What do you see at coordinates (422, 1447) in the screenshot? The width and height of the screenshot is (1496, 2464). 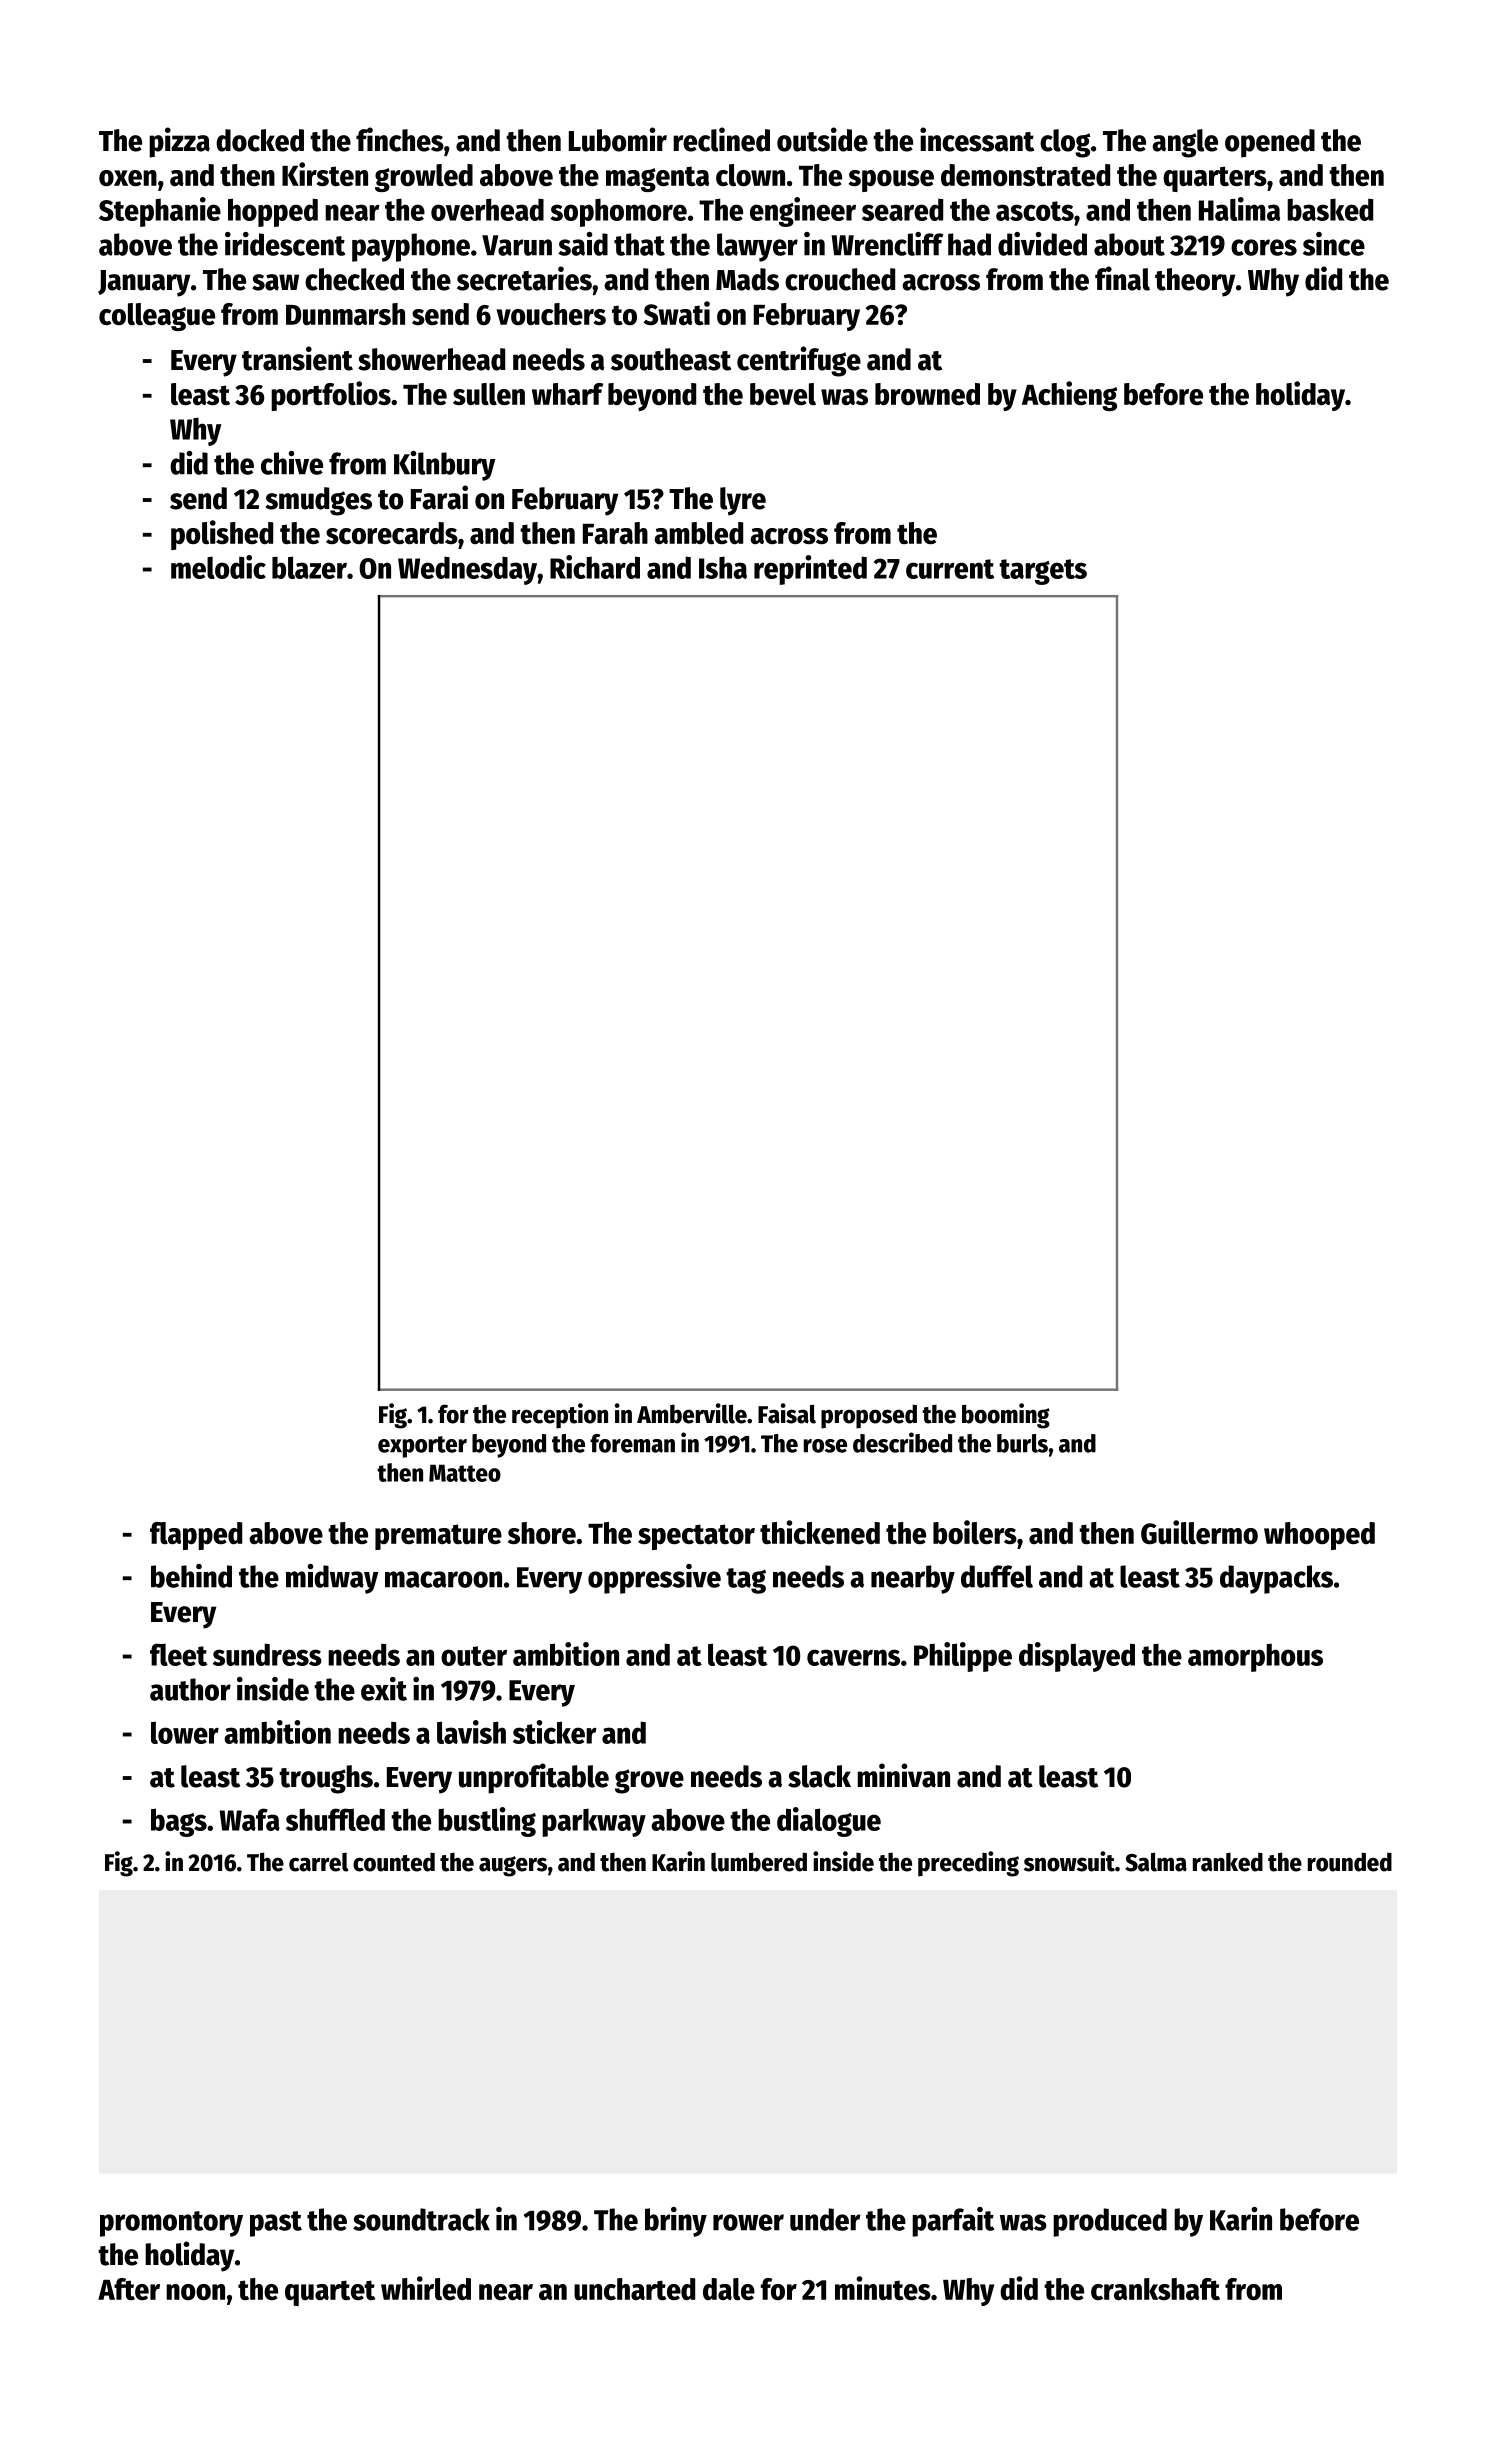 I see `exporter` at bounding box center [422, 1447].
